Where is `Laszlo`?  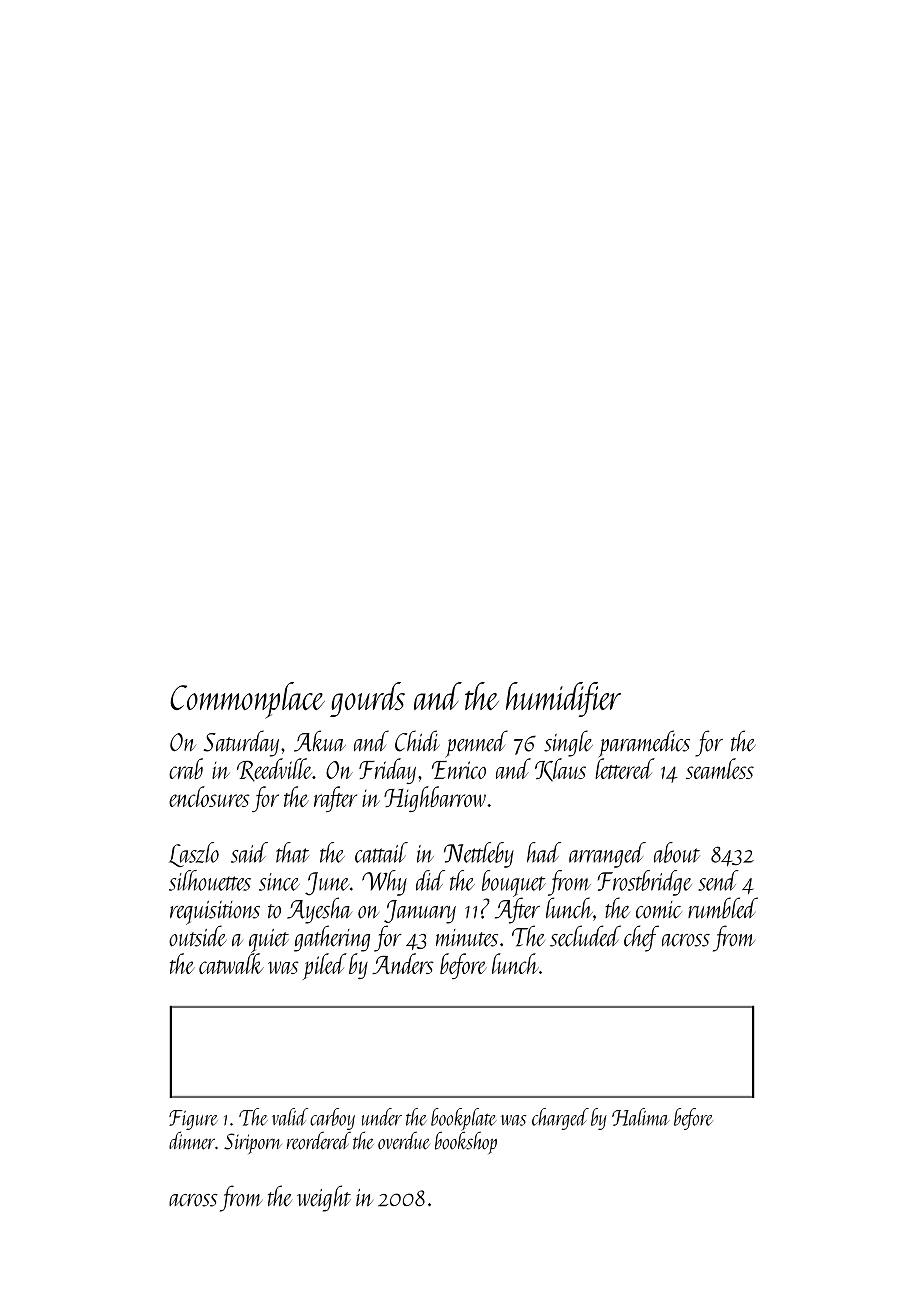 Laszlo is located at coordinates (194, 854).
